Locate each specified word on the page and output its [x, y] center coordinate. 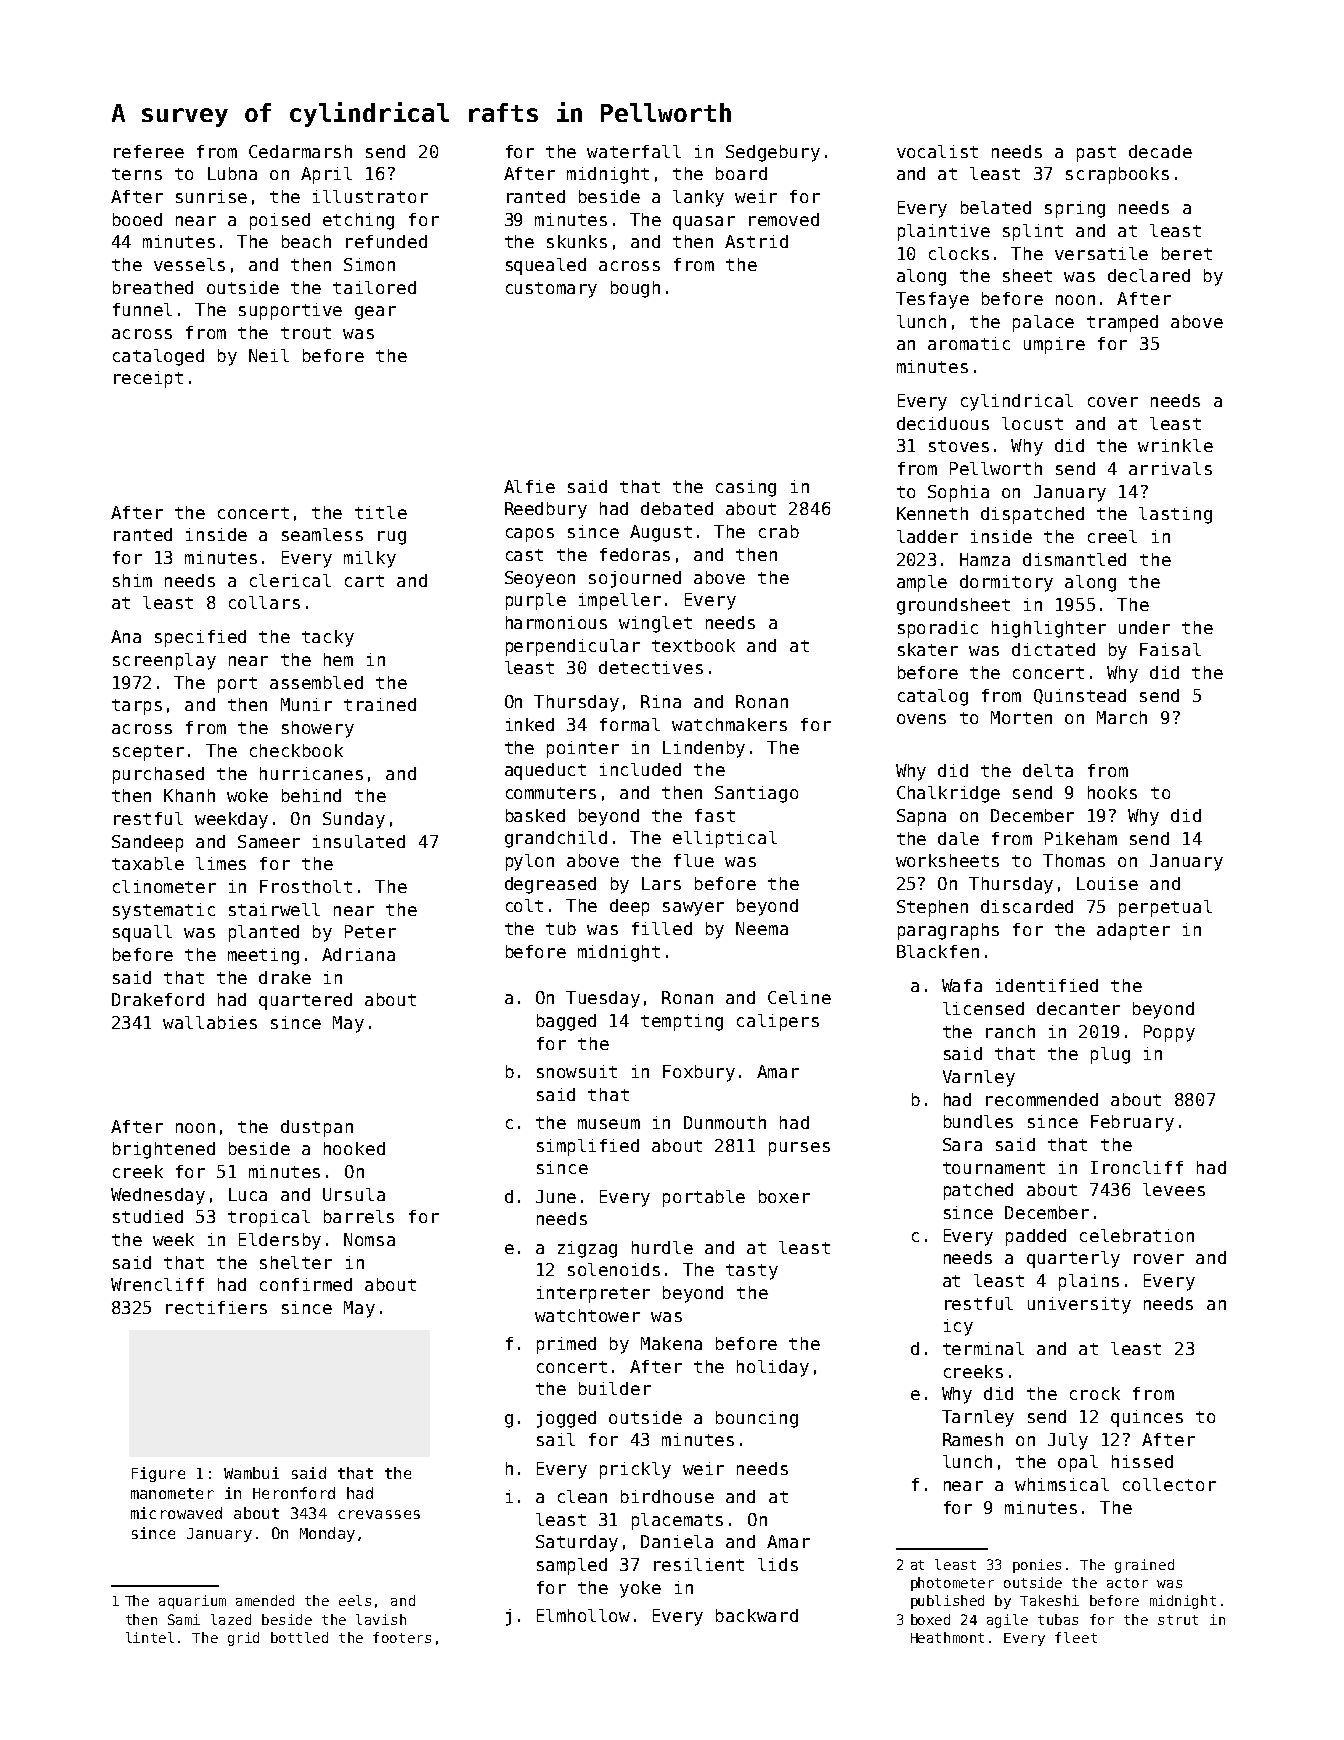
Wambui [251, 1473]
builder [615, 1388]
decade [1160, 151]
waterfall [634, 151]
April [326, 175]
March [1122, 717]
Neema [762, 928]
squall [142, 933]
